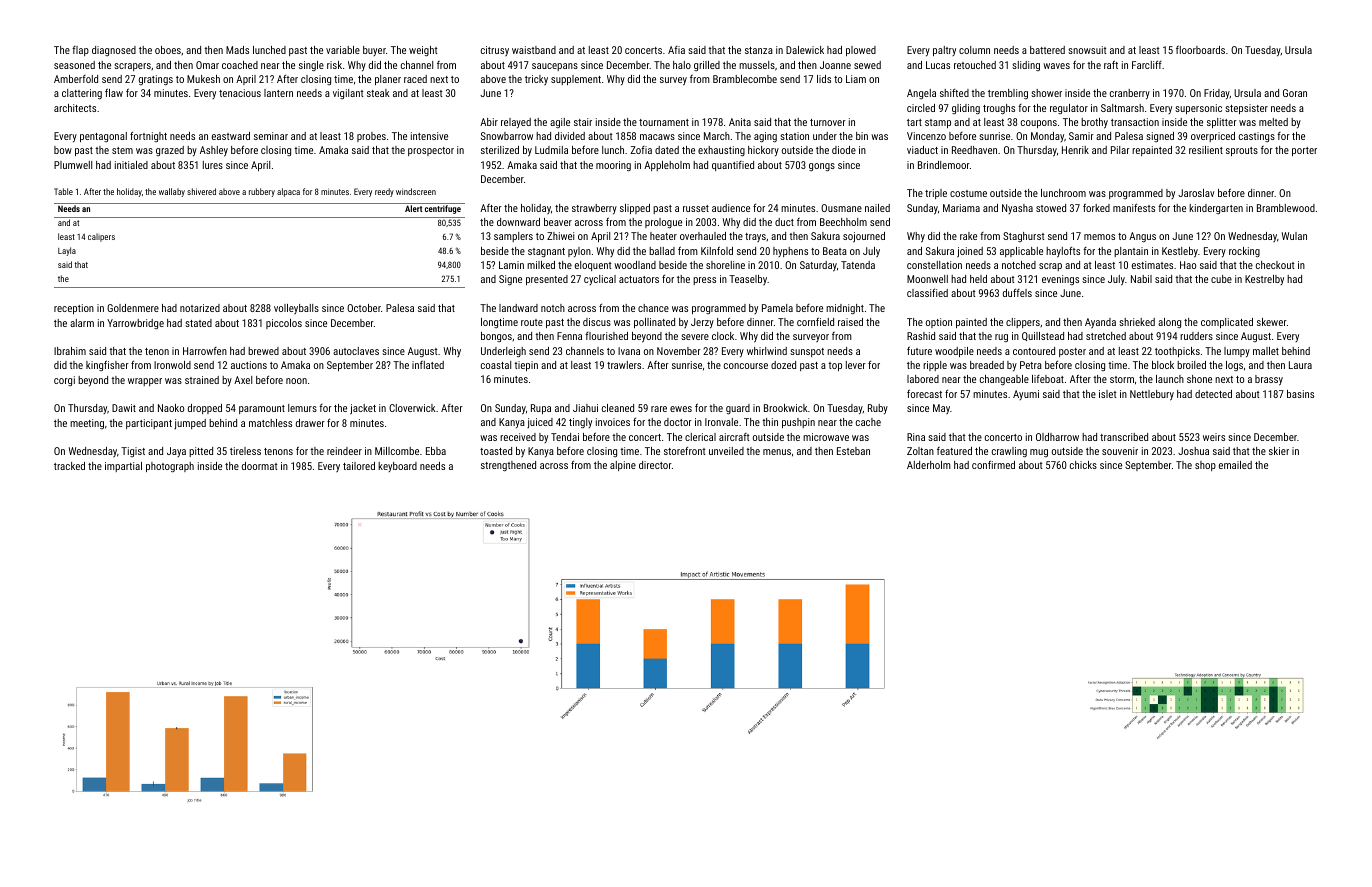 This screenshot has width=1372, height=887. Describe the element at coordinates (805, 50) in the screenshot. I see `Dalewick` at that location.
